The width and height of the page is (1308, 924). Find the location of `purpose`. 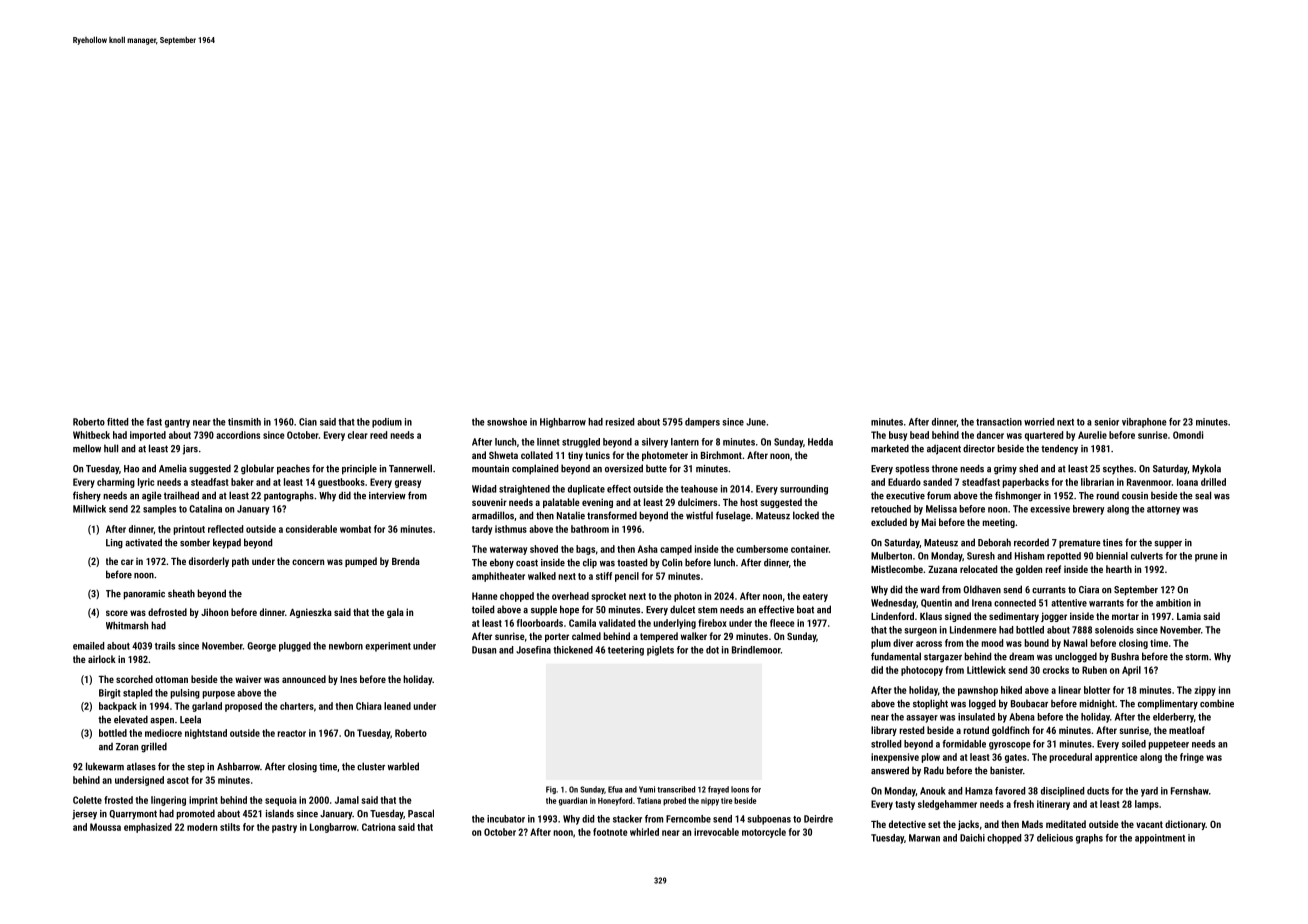

purpose is located at coordinates (219, 695).
